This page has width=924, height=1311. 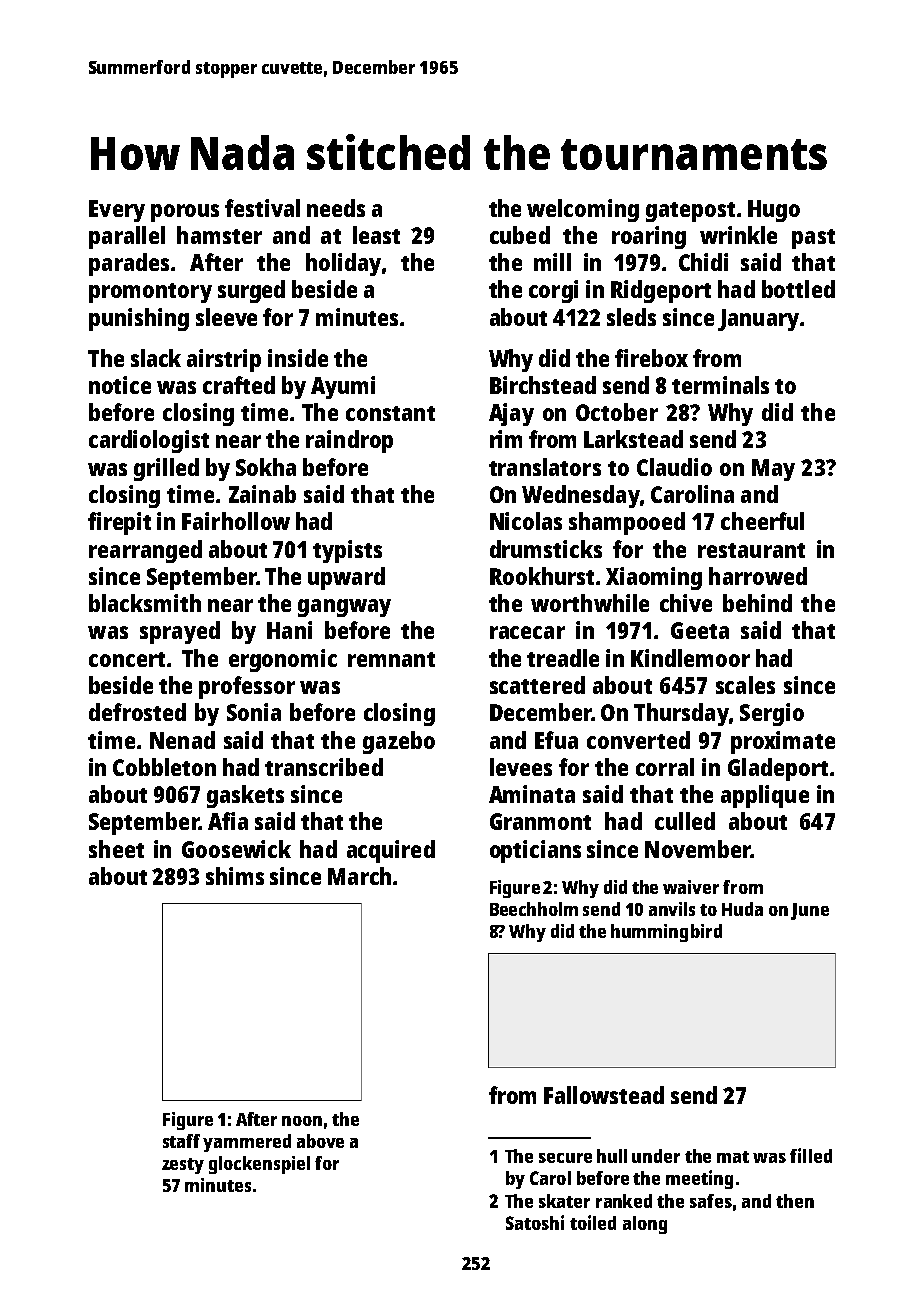 I want to click on then, so click(x=795, y=1201).
